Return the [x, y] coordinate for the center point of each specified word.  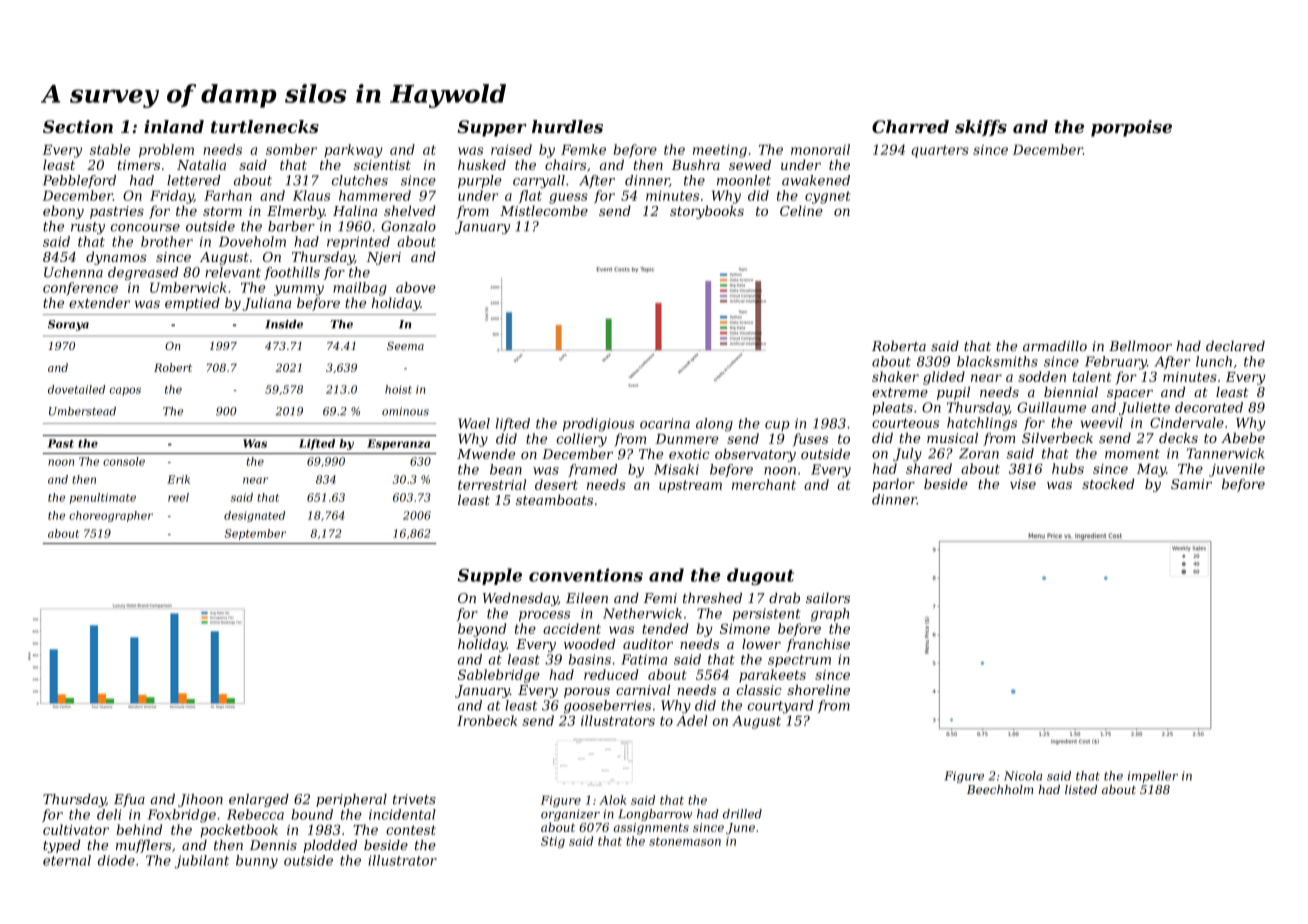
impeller [1153, 777]
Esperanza [398, 444]
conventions [586, 575]
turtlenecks [265, 126]
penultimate [103, 498]
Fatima [644, 659]
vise [1023, 484]
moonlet [744, 180]
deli [109, 814]
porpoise [1131, 128]
